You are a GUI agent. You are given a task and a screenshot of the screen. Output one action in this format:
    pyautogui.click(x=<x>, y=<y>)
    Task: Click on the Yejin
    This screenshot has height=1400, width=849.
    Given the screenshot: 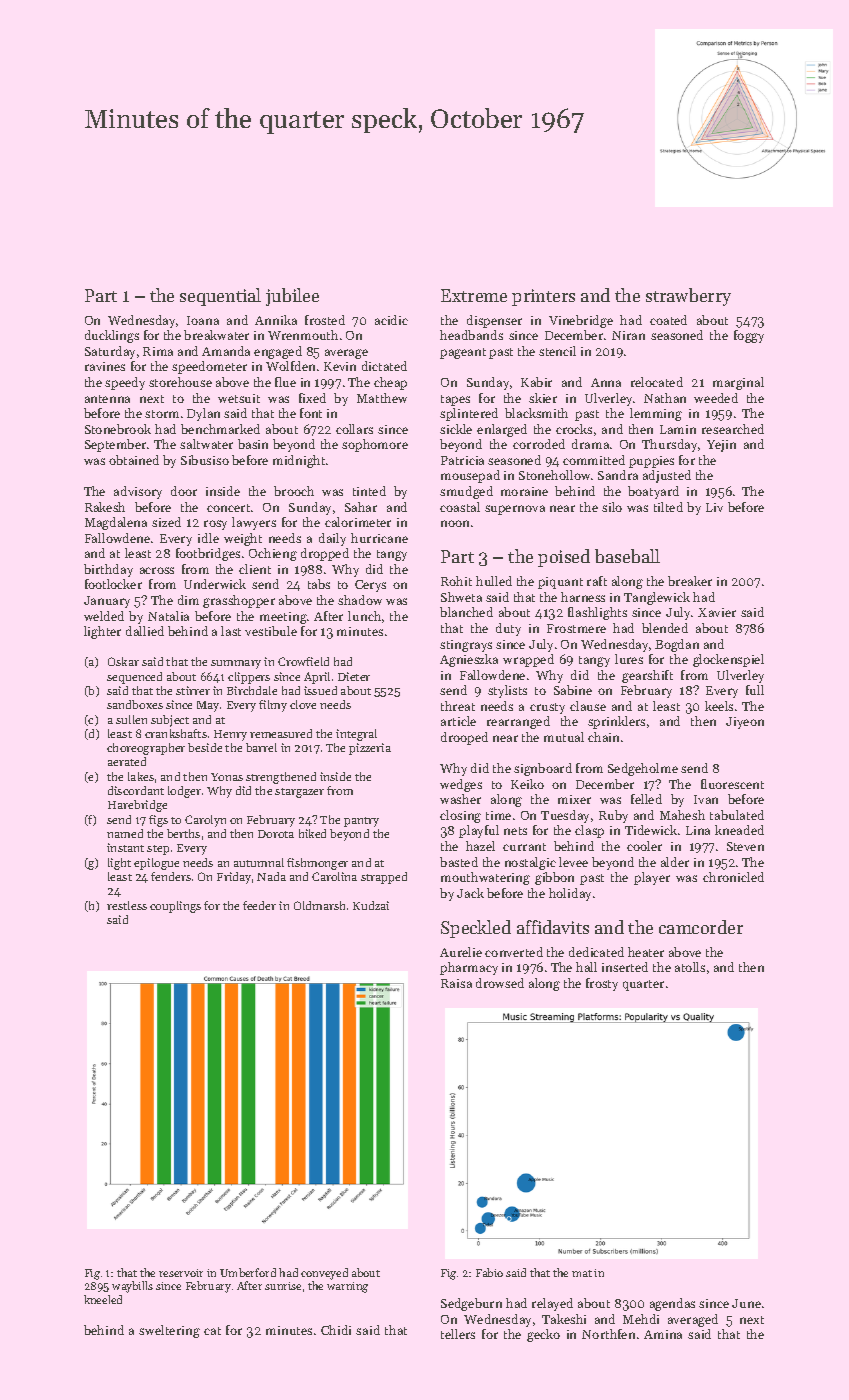 What is the action you would take?
    pyautogui.click(x=721, y=446)
